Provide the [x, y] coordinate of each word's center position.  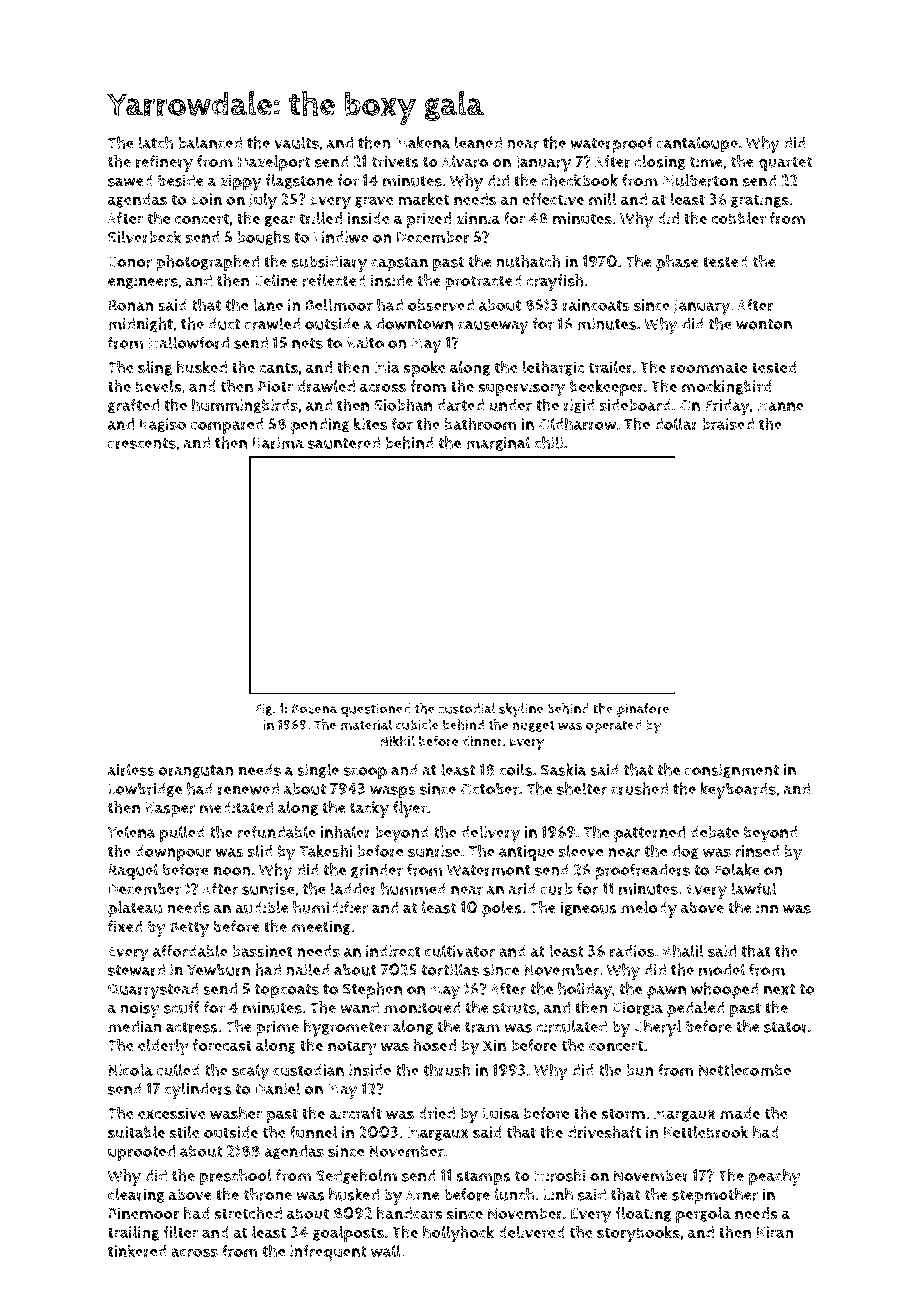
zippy [240, 182]
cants [278, 368]
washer [236, 1113]
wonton [764, 324]
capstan [399, 264]
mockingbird [727, 387]
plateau [135, 909]
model [722, 969]
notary [352, 1048]
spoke [424, 369]
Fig [263, 709]
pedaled [696, 1009]
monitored [422, 1007]
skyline [521, 710]
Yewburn [218, 970]
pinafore [643, 710]
